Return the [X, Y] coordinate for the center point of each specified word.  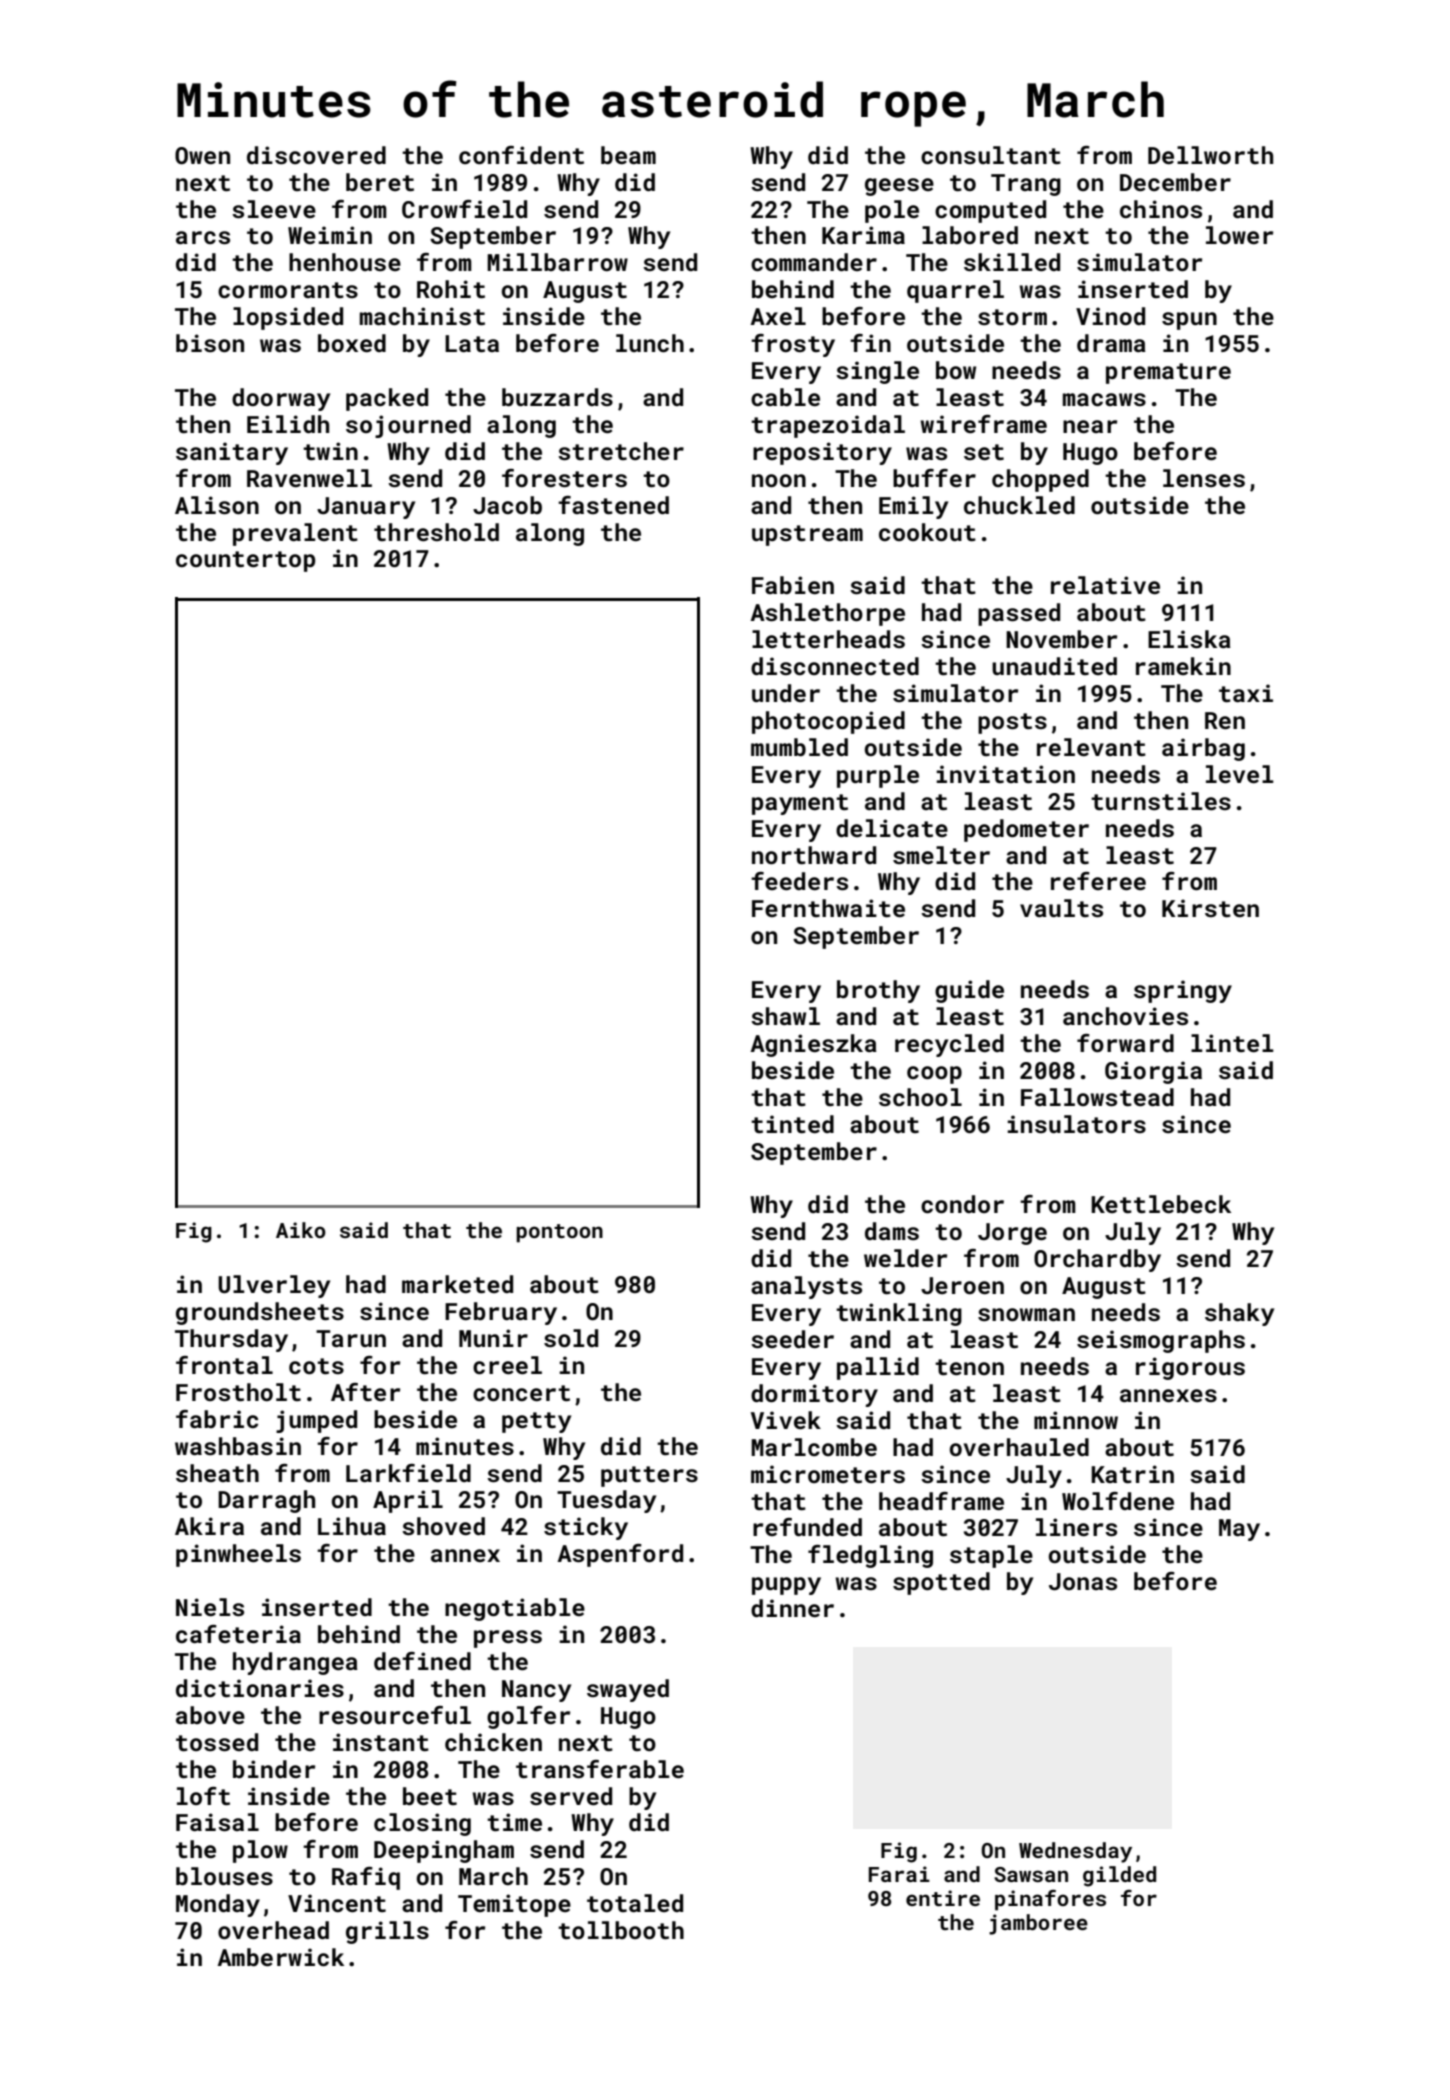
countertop [245, 561]
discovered [316, 155]
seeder [792, 1339]
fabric [217, 1419]
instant [381, 1742]
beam [628, 155]
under [786, 693]
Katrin [1132, 1474]
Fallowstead [1097, 1097]
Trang [1026, 185]
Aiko [301, 1230]
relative [1105, 585]
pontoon [559, 1233]
